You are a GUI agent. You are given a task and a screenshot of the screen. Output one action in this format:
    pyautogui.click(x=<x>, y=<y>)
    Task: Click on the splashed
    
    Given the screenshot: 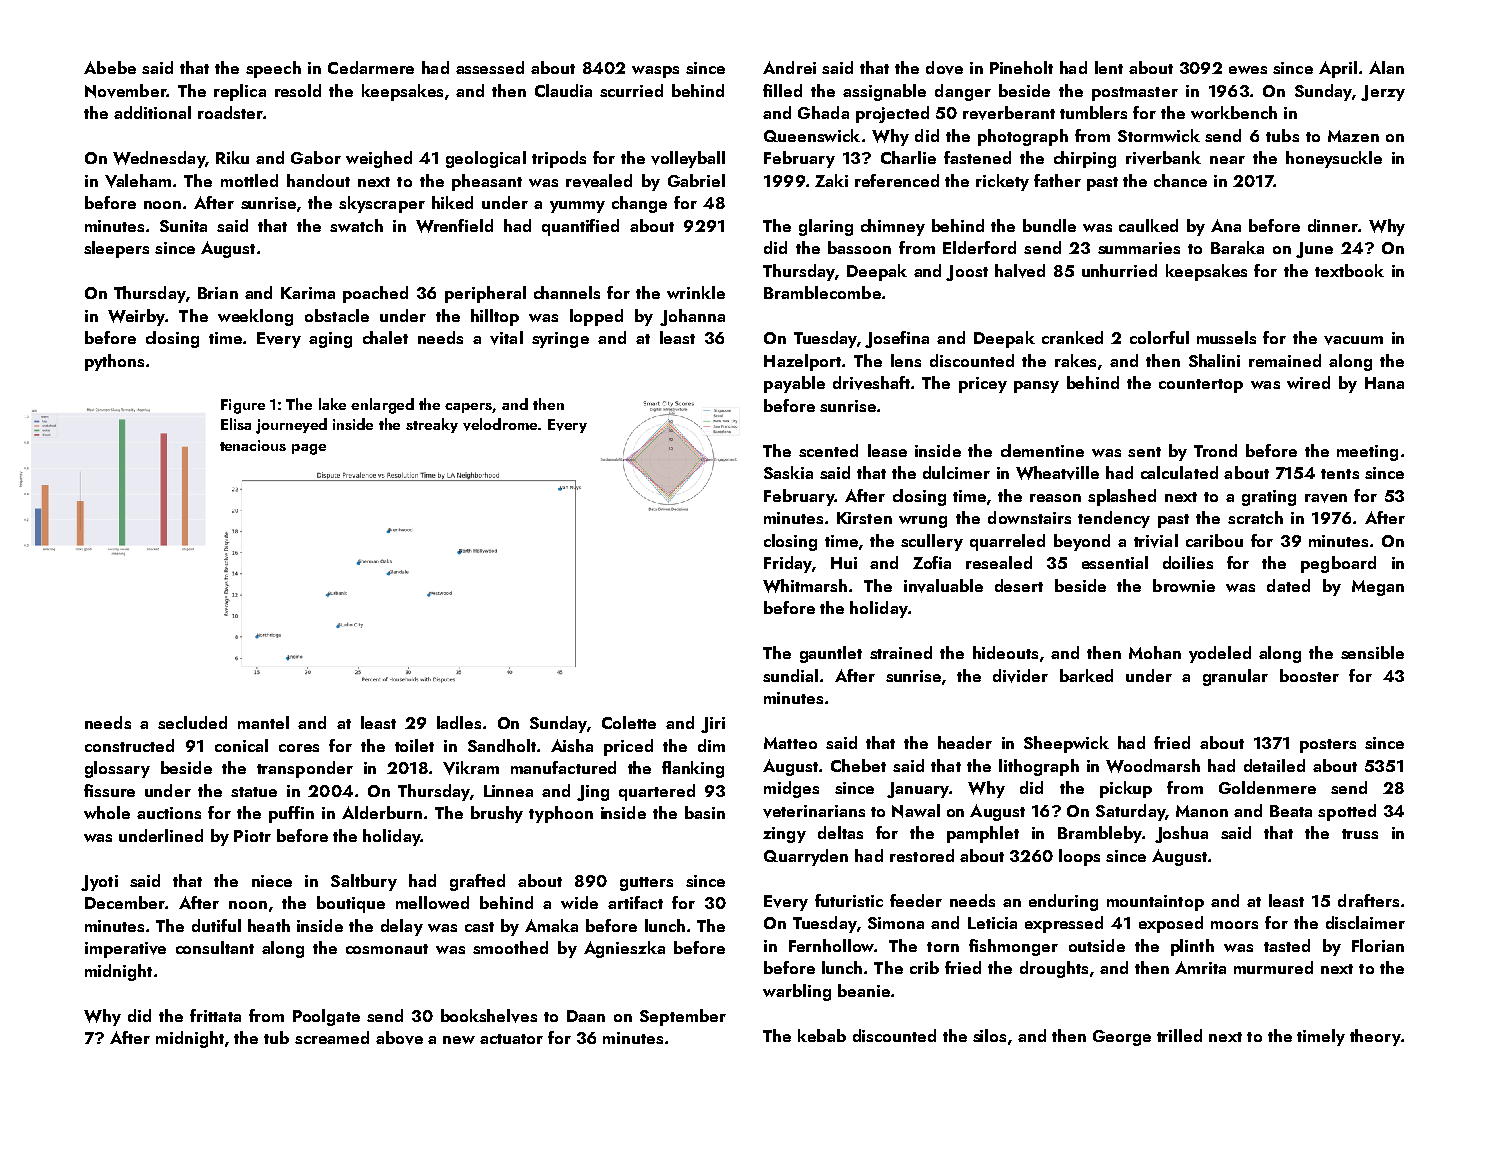 What is the action you would take?
    pyautogui.click(x=1122, y=497)
